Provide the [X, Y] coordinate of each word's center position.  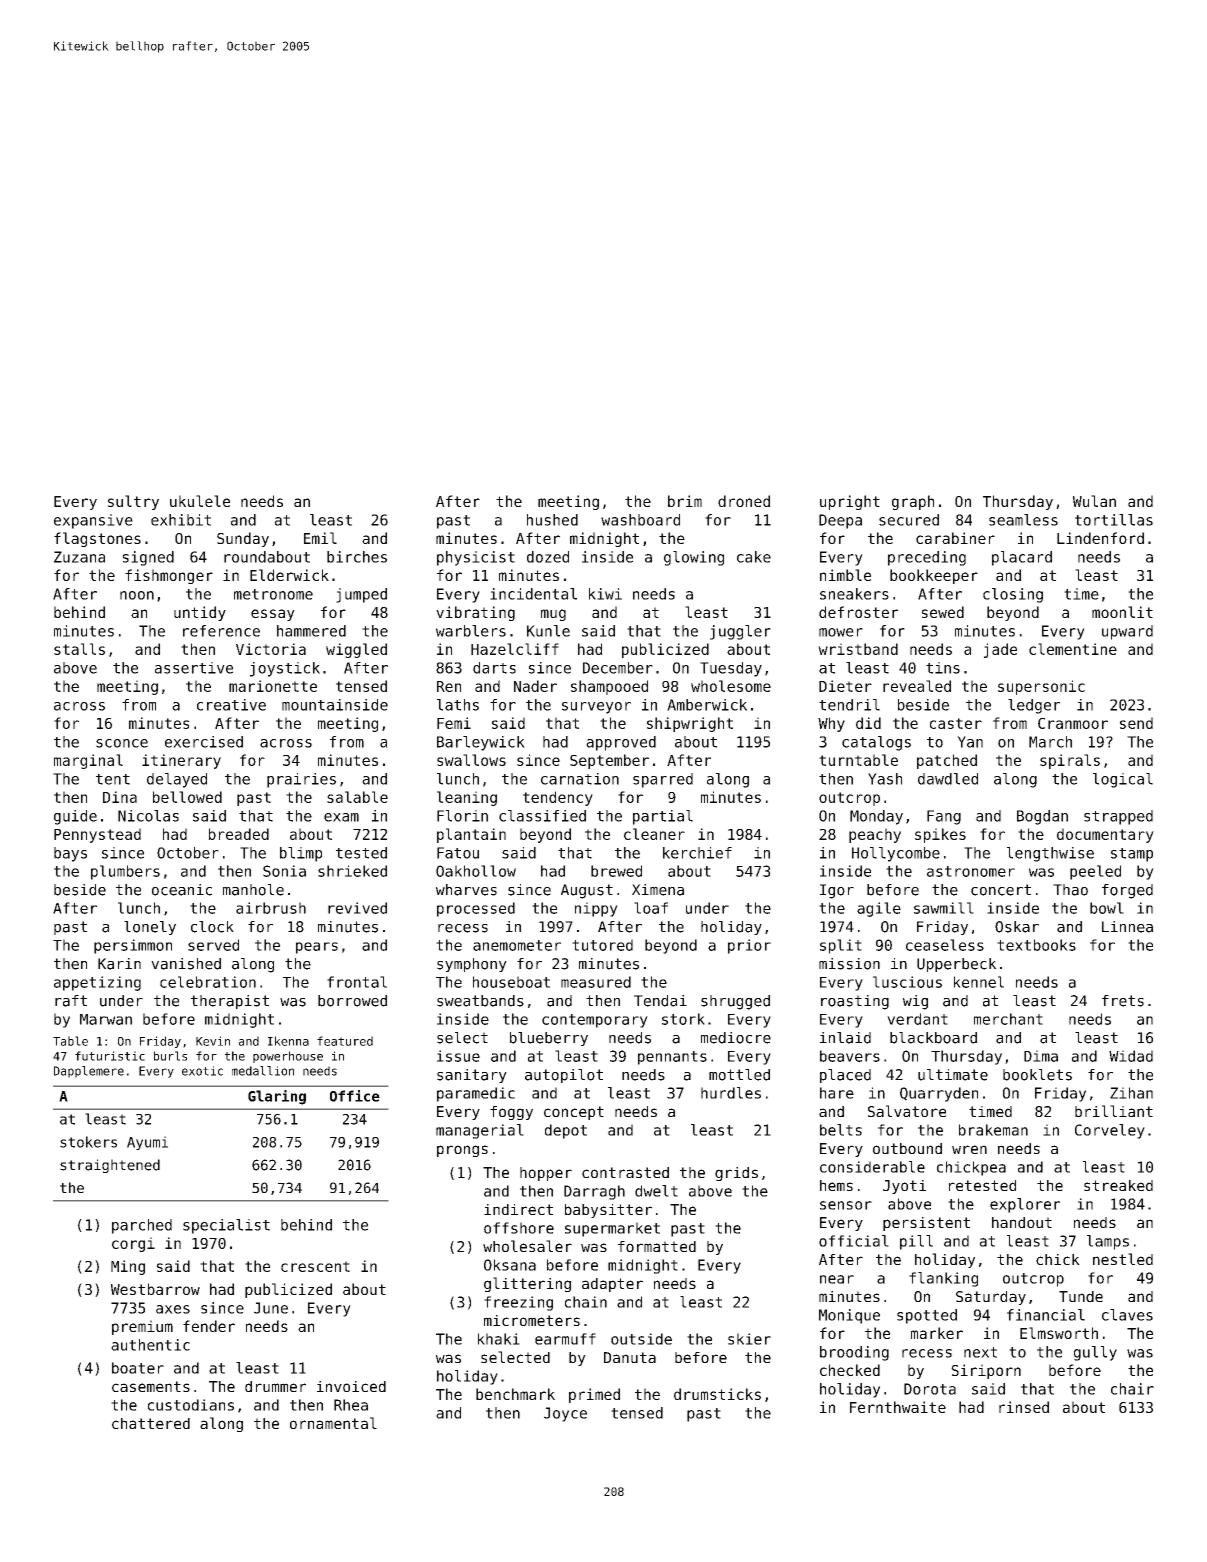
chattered [151, 1423]
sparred [663, 780]
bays [70, 854]
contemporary [595, 1021]
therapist [230, 1002]
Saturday [991, 1298]
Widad [1131, 1056]
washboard [640, 520]
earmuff [565, 1339]
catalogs [876, 743]
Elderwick [289, 575]
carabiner [955, 538]
